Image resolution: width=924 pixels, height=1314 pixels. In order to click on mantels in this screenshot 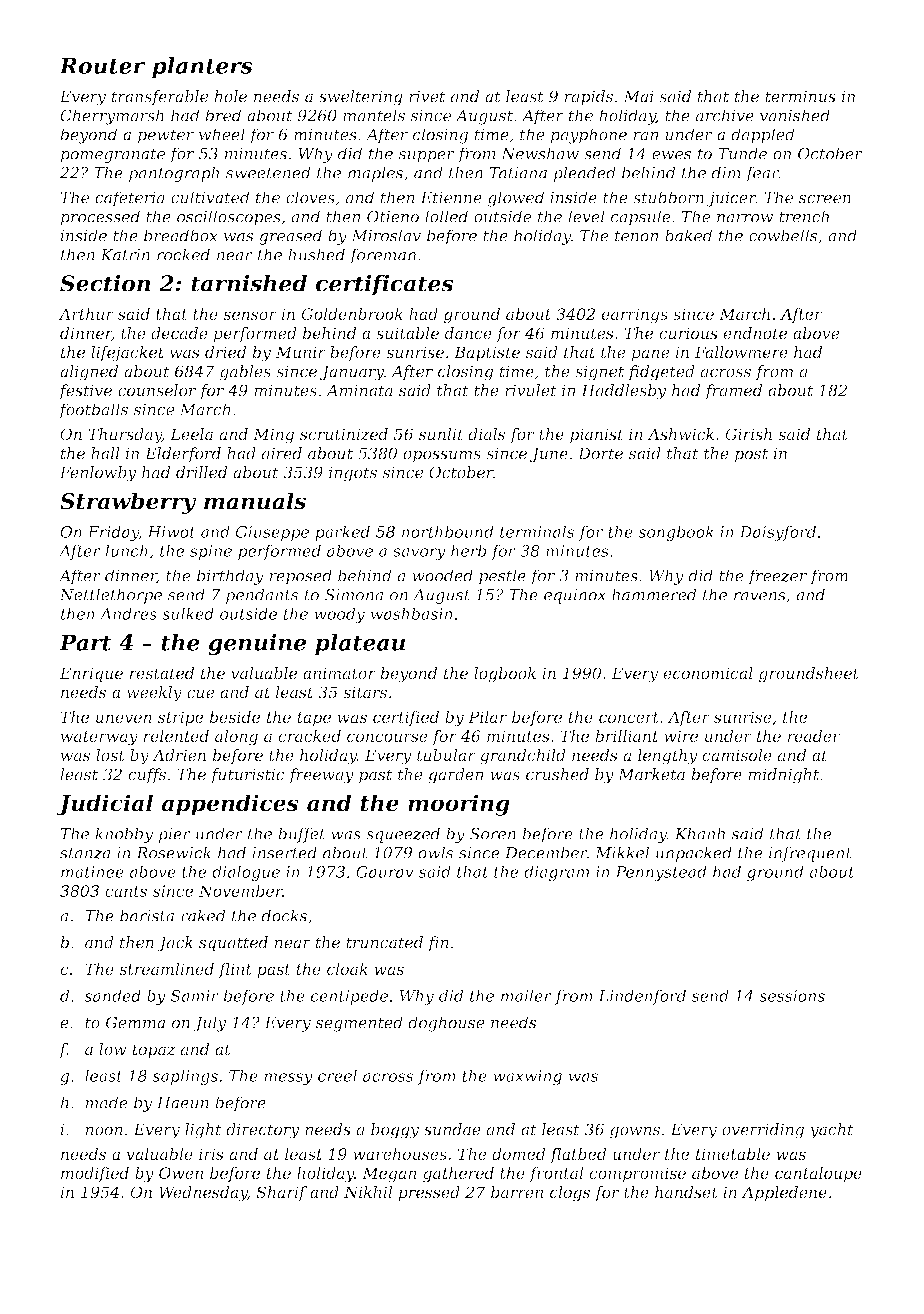, I will do `click(374, 115)`.
